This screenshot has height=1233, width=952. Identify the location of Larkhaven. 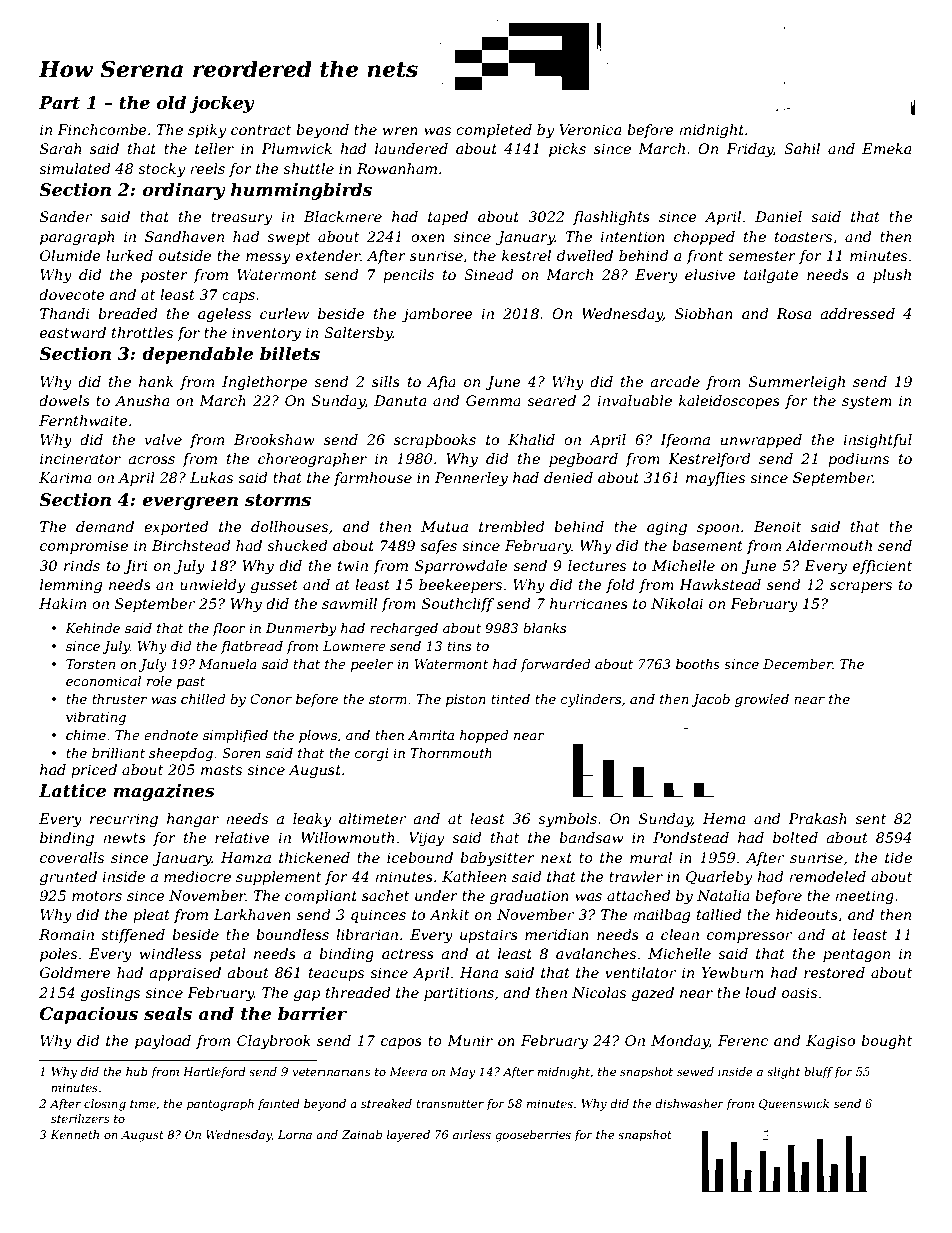
(252, 914).
